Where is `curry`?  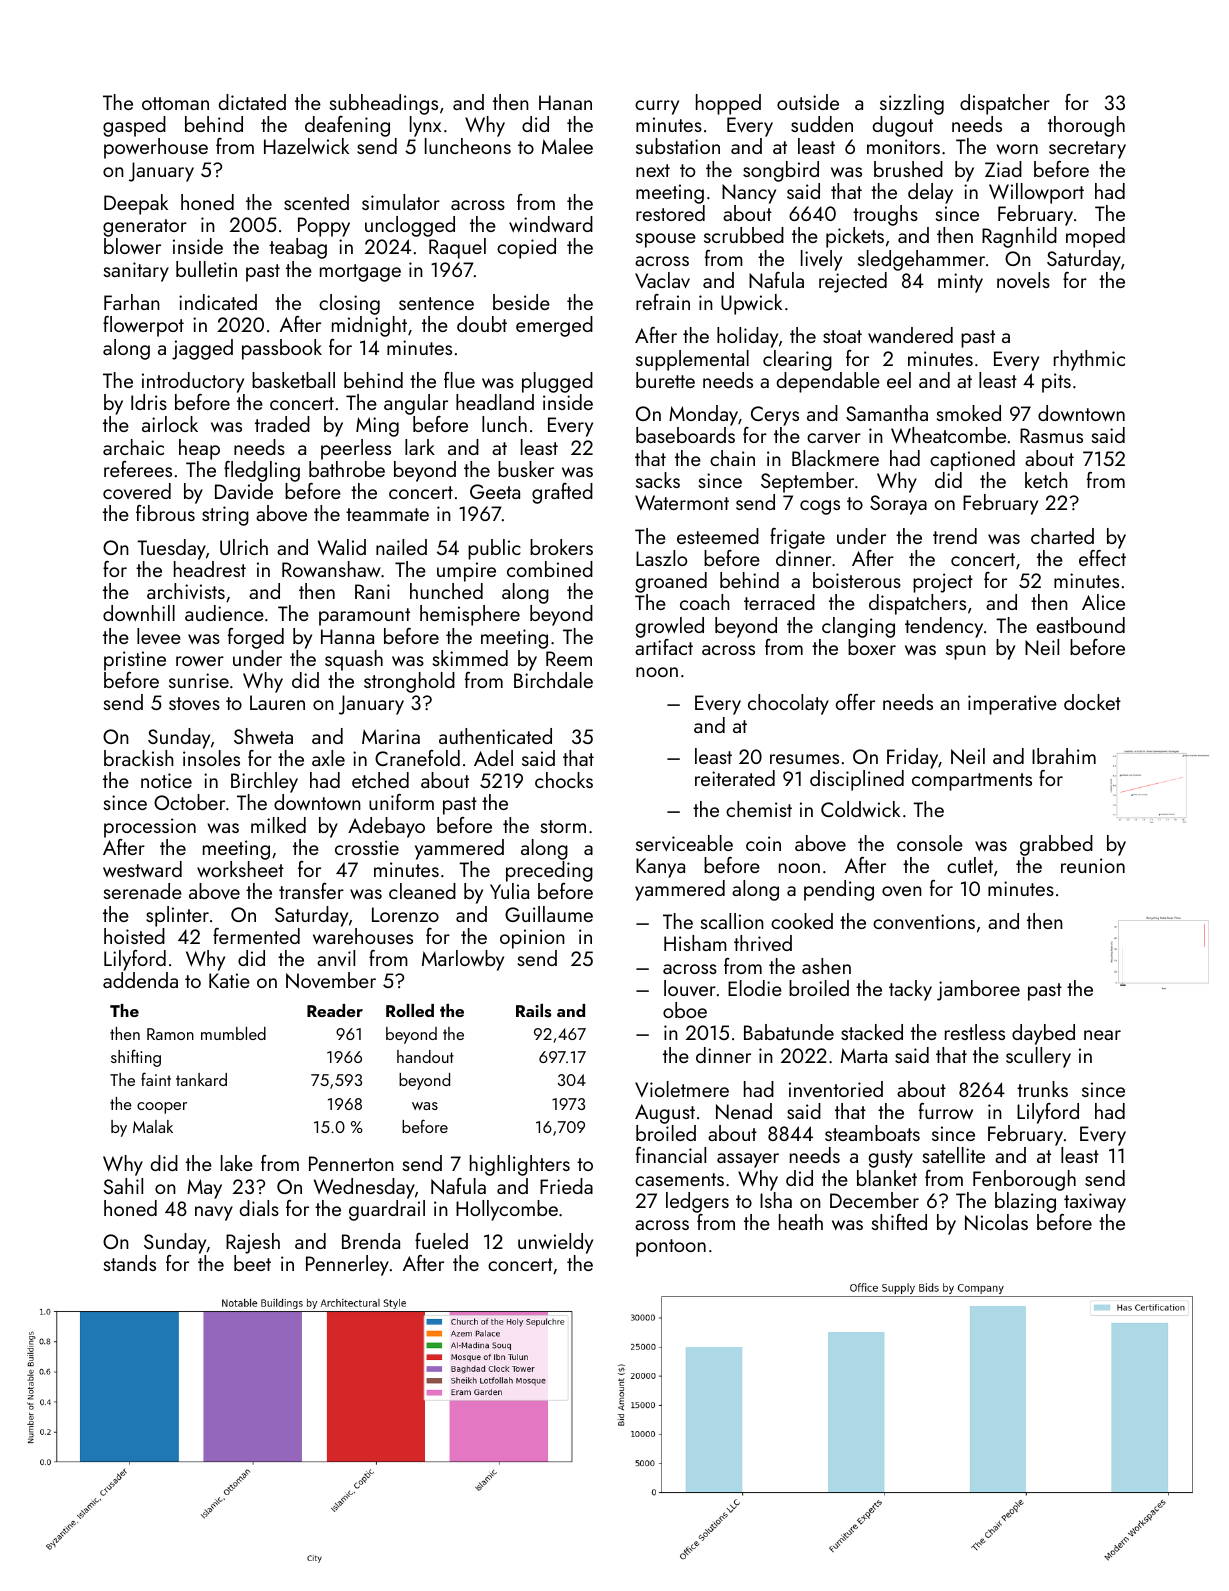
curry is located at coordinates (657, 107).
